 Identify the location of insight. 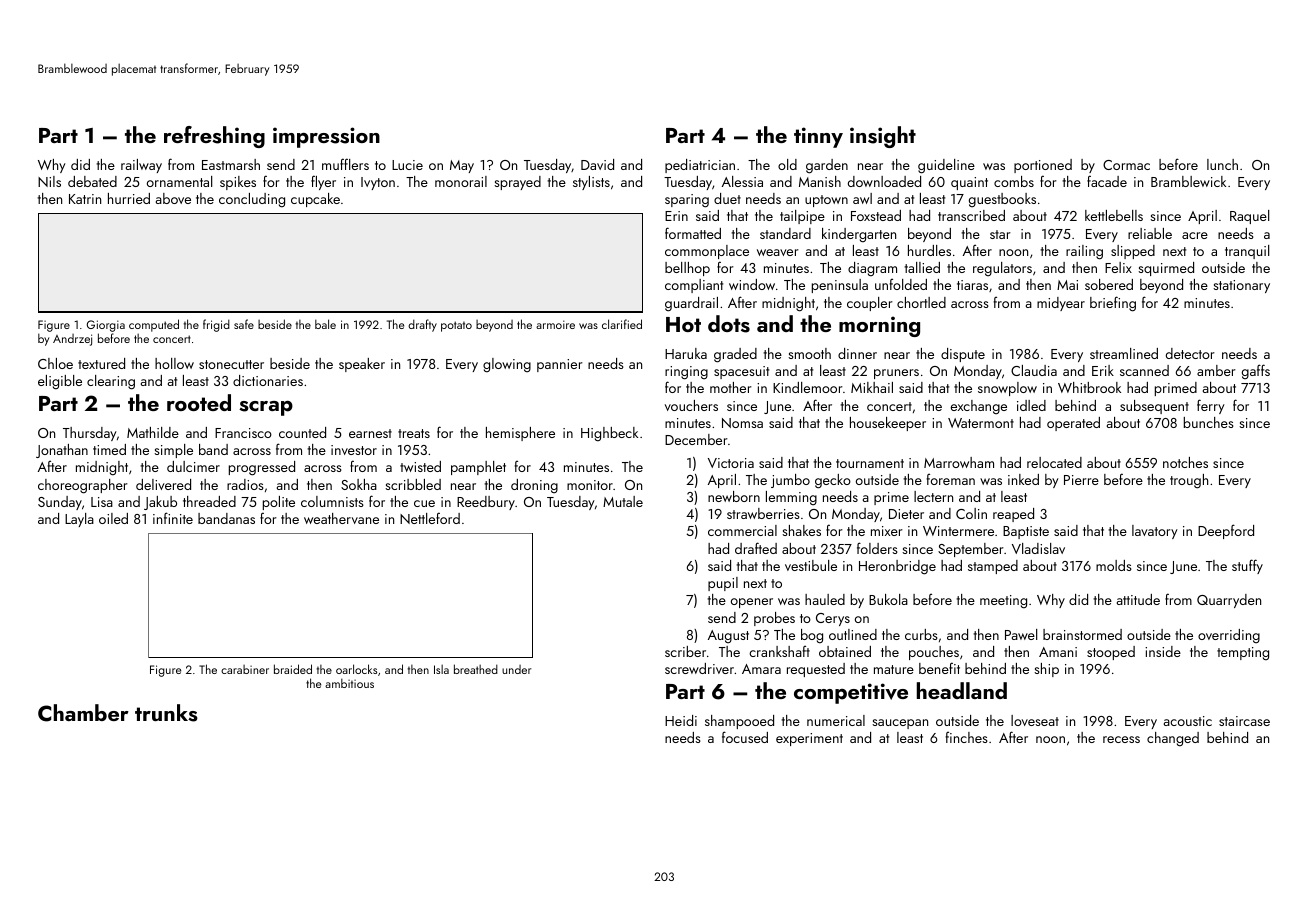
(883, 137).
